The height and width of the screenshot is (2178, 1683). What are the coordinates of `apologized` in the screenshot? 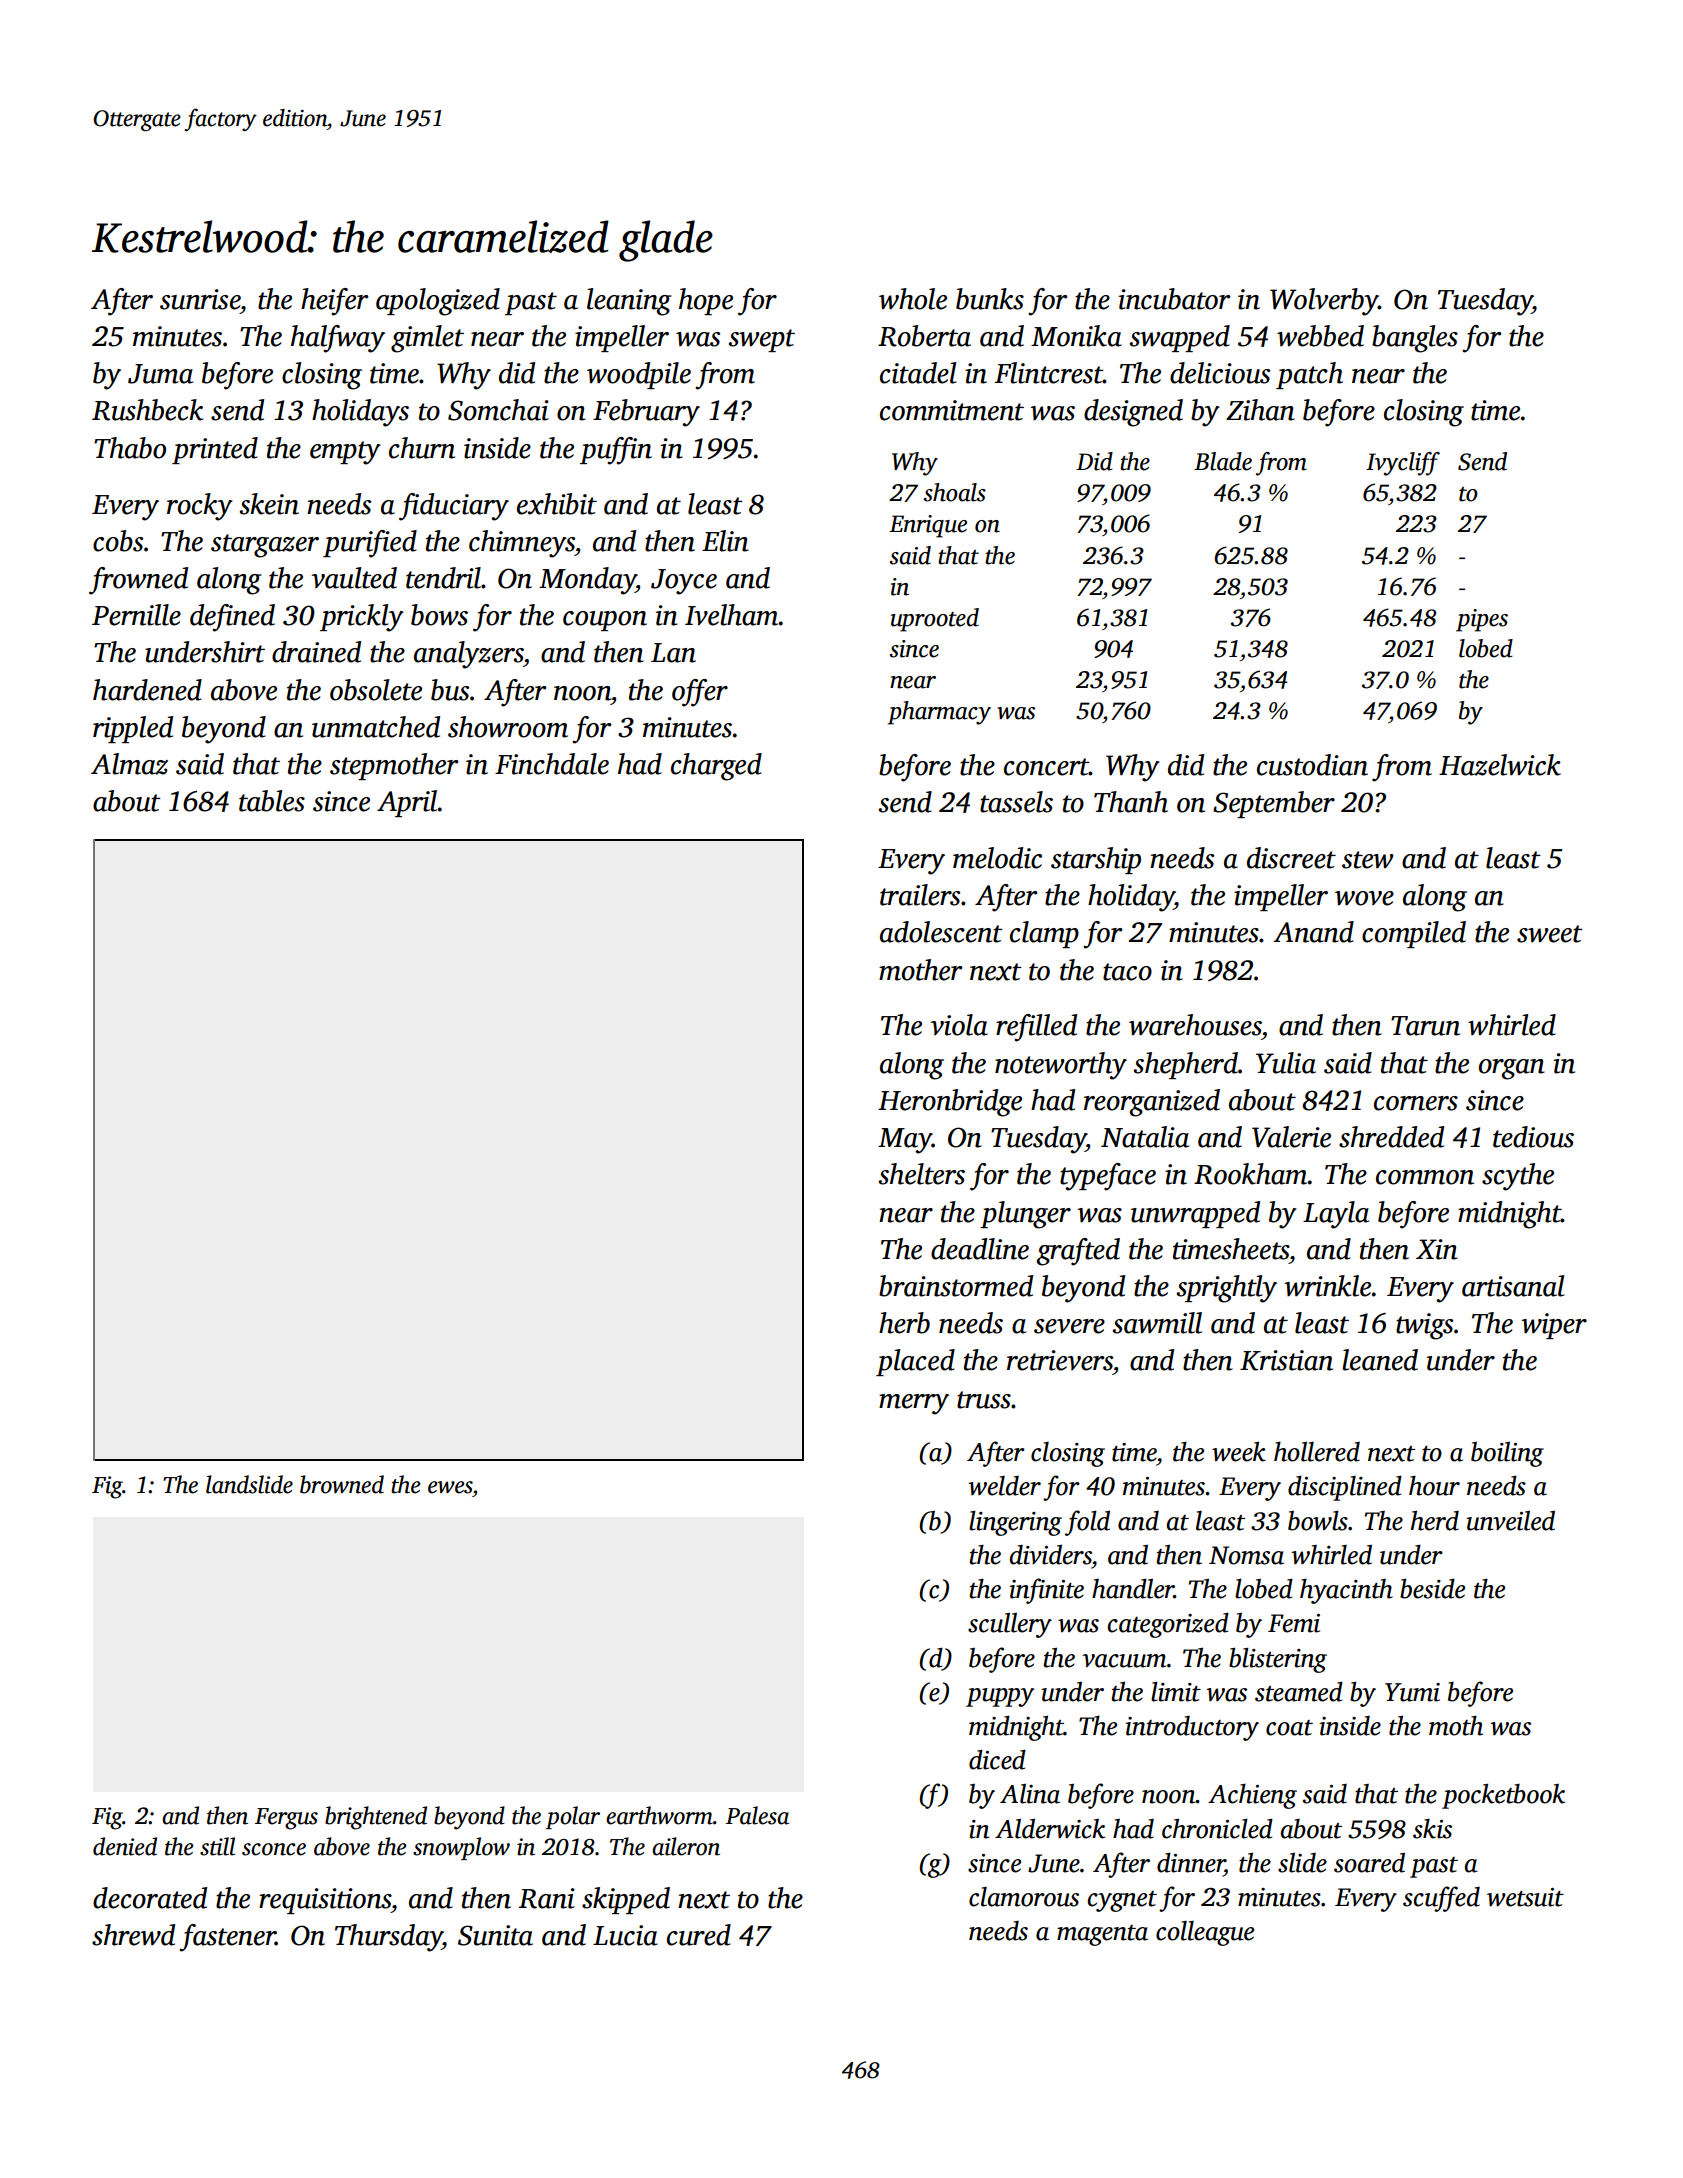 It's located at (438, 302).
